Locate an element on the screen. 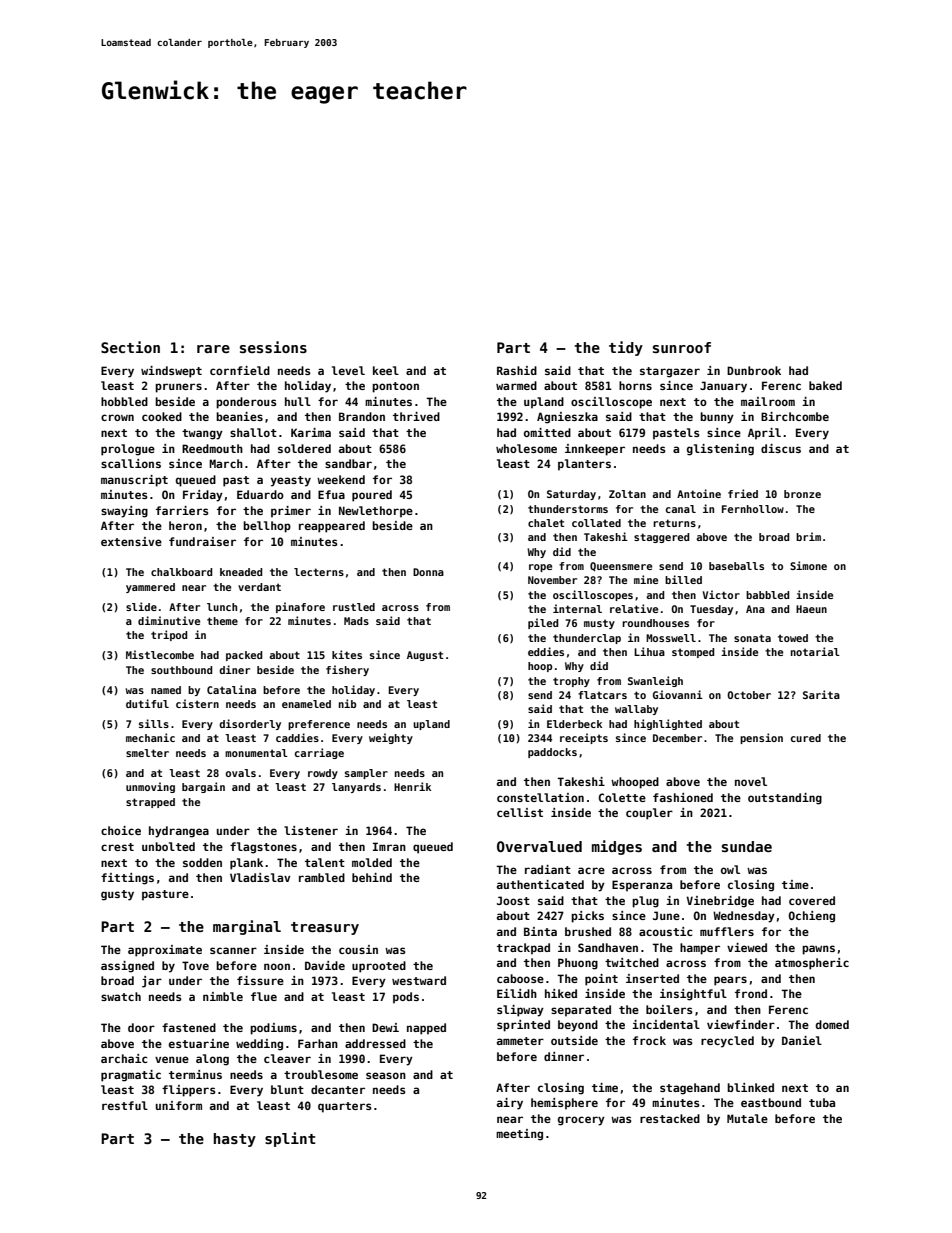  pension is located at coordinates (761, 738).
